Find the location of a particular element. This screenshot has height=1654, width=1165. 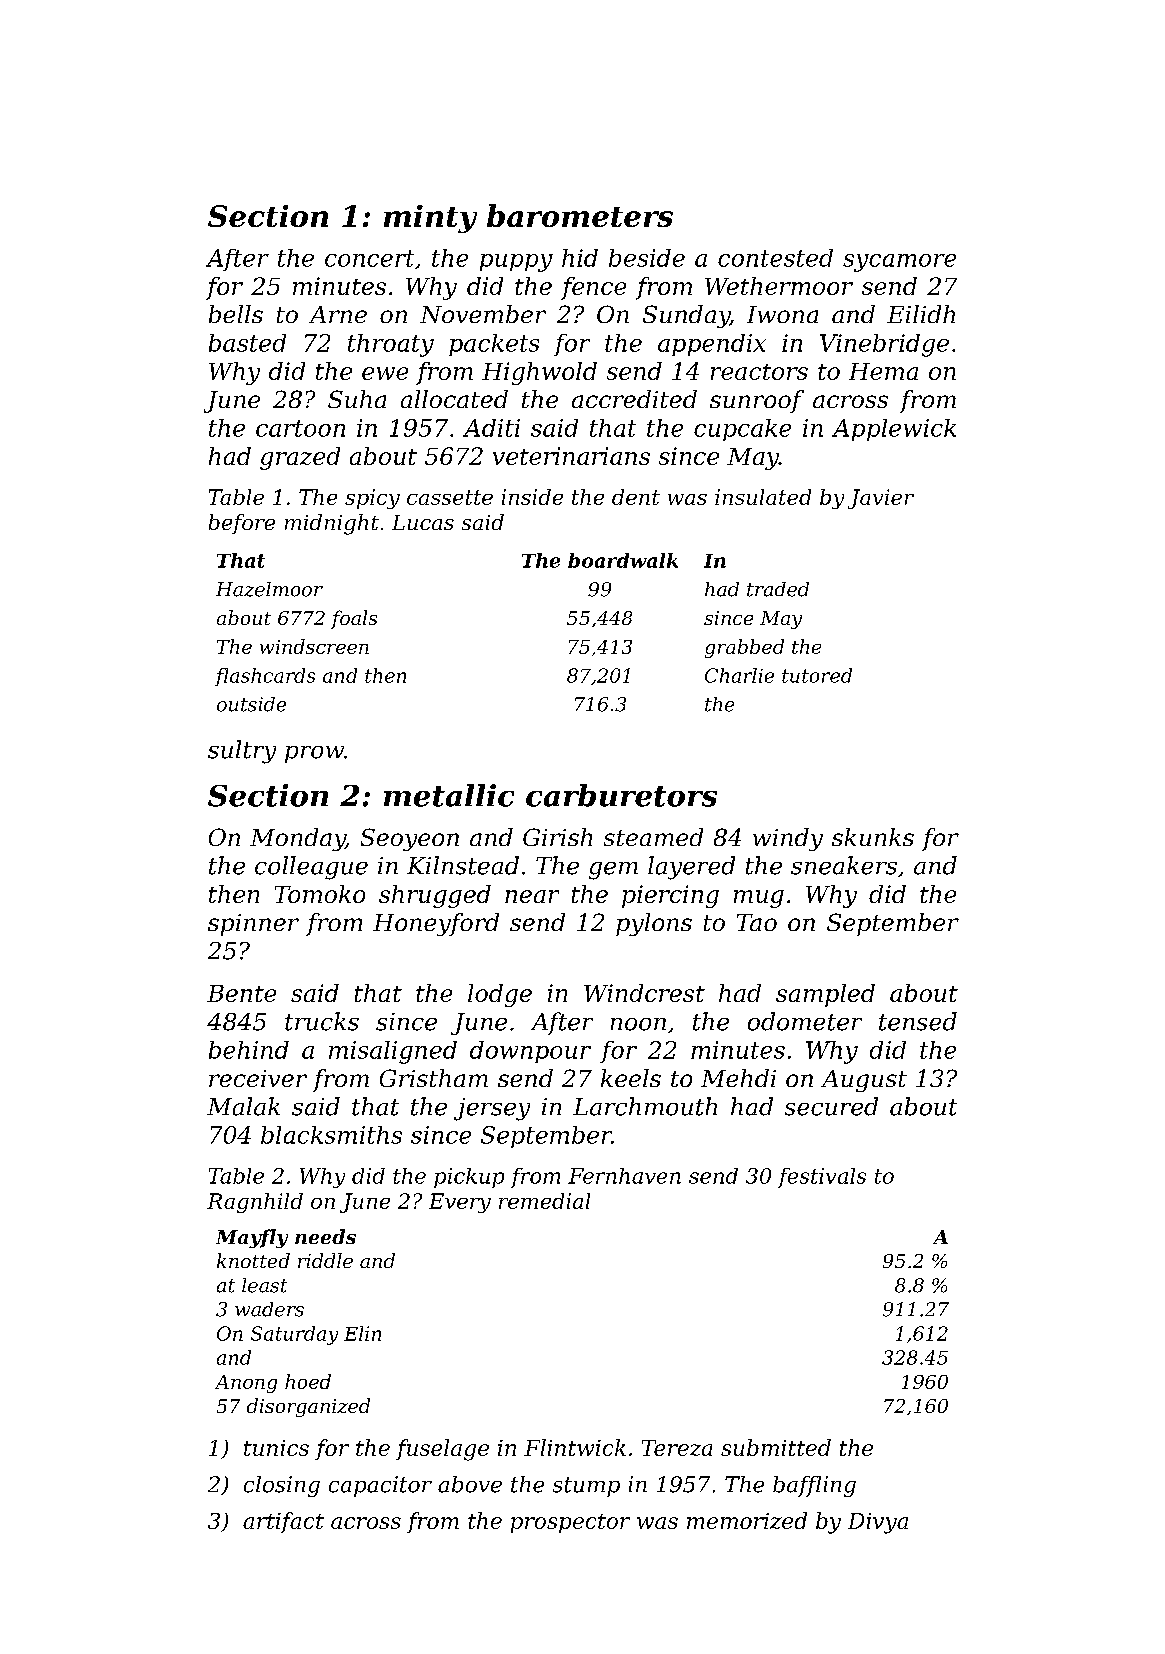

knotted is located at coordinates (253, 1260).
